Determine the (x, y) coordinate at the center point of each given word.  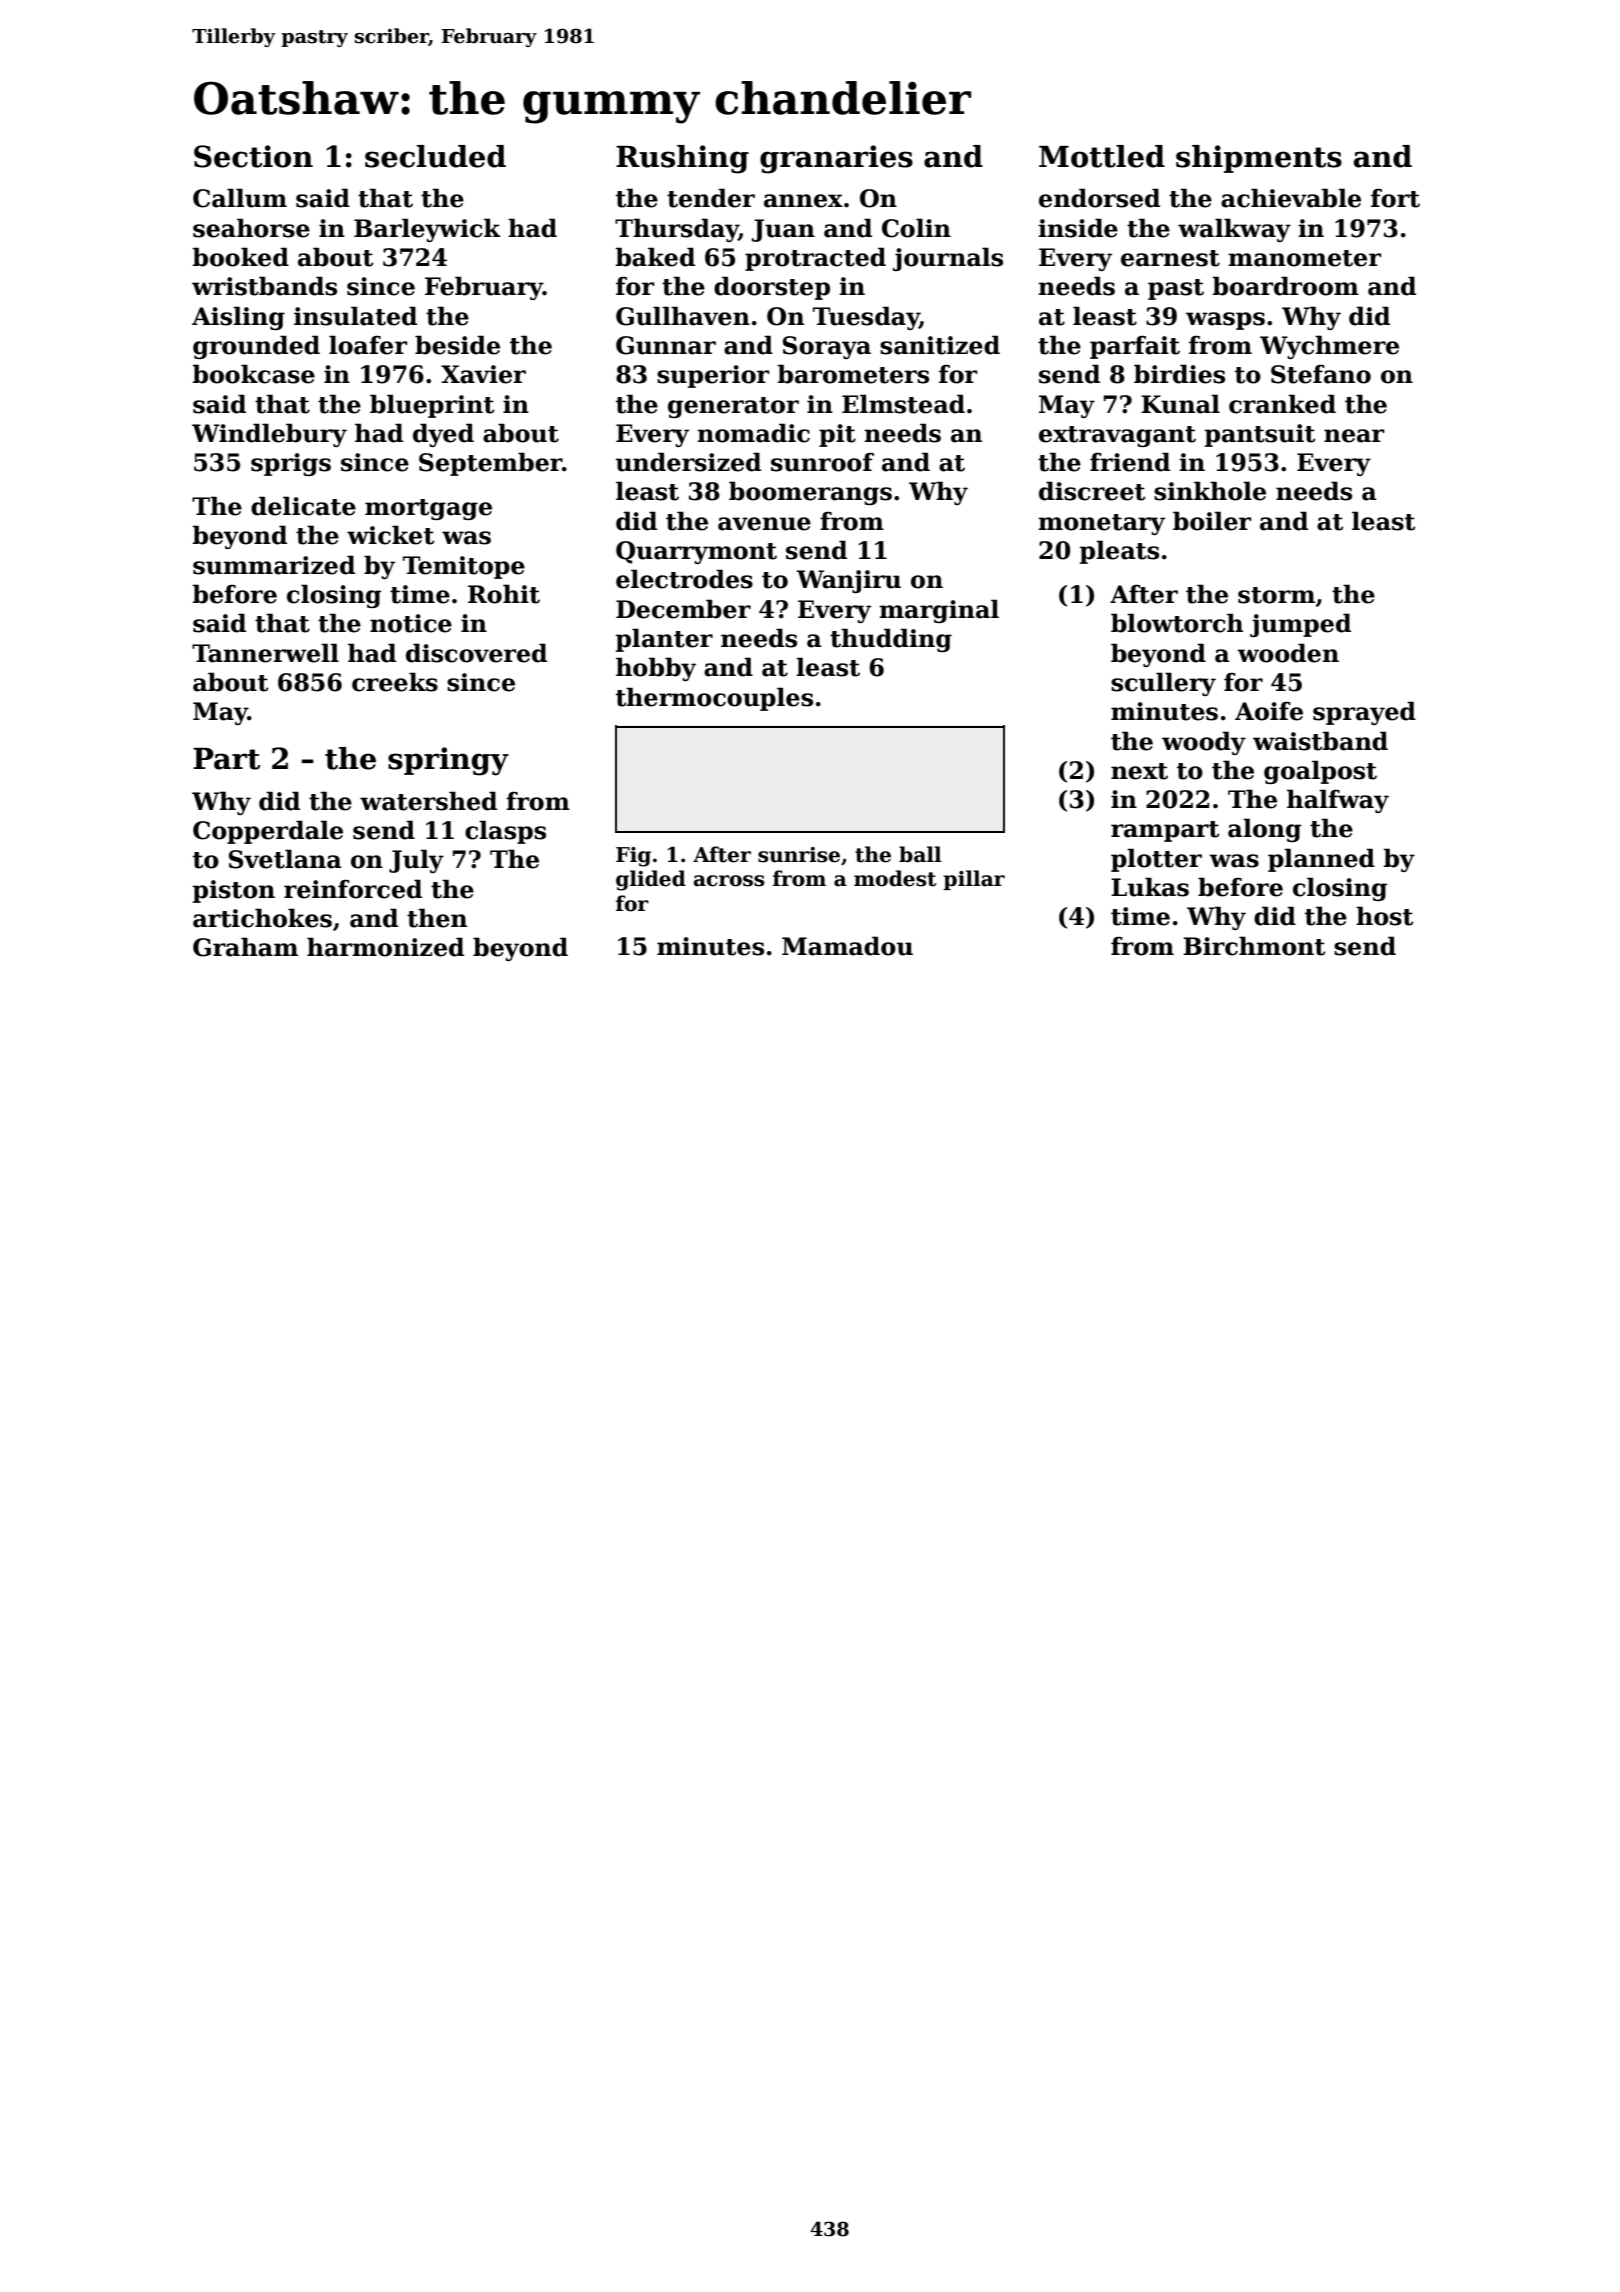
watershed (428, 801)
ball (920, 854)
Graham (245, 947)
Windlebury (269, 435)
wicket (390, 535)
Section (253, 156)
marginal (939, 611)
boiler (1212, 521)
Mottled (1102, 156)
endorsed (1099, 198)
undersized (688, 462)
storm (1276, 595)
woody (1204, 743)
